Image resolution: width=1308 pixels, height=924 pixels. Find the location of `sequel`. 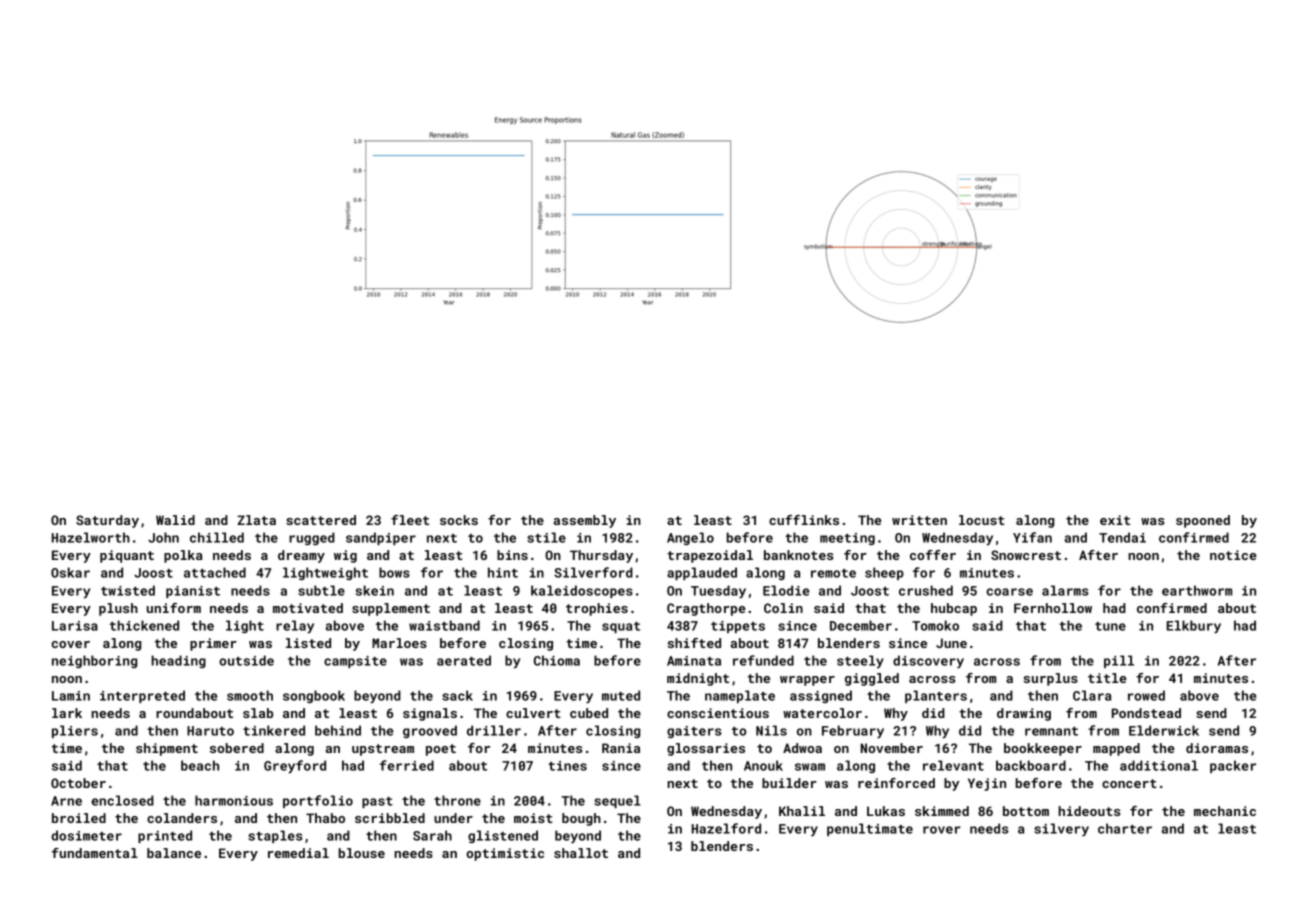

sequel is located at coordinates (617, 801).
